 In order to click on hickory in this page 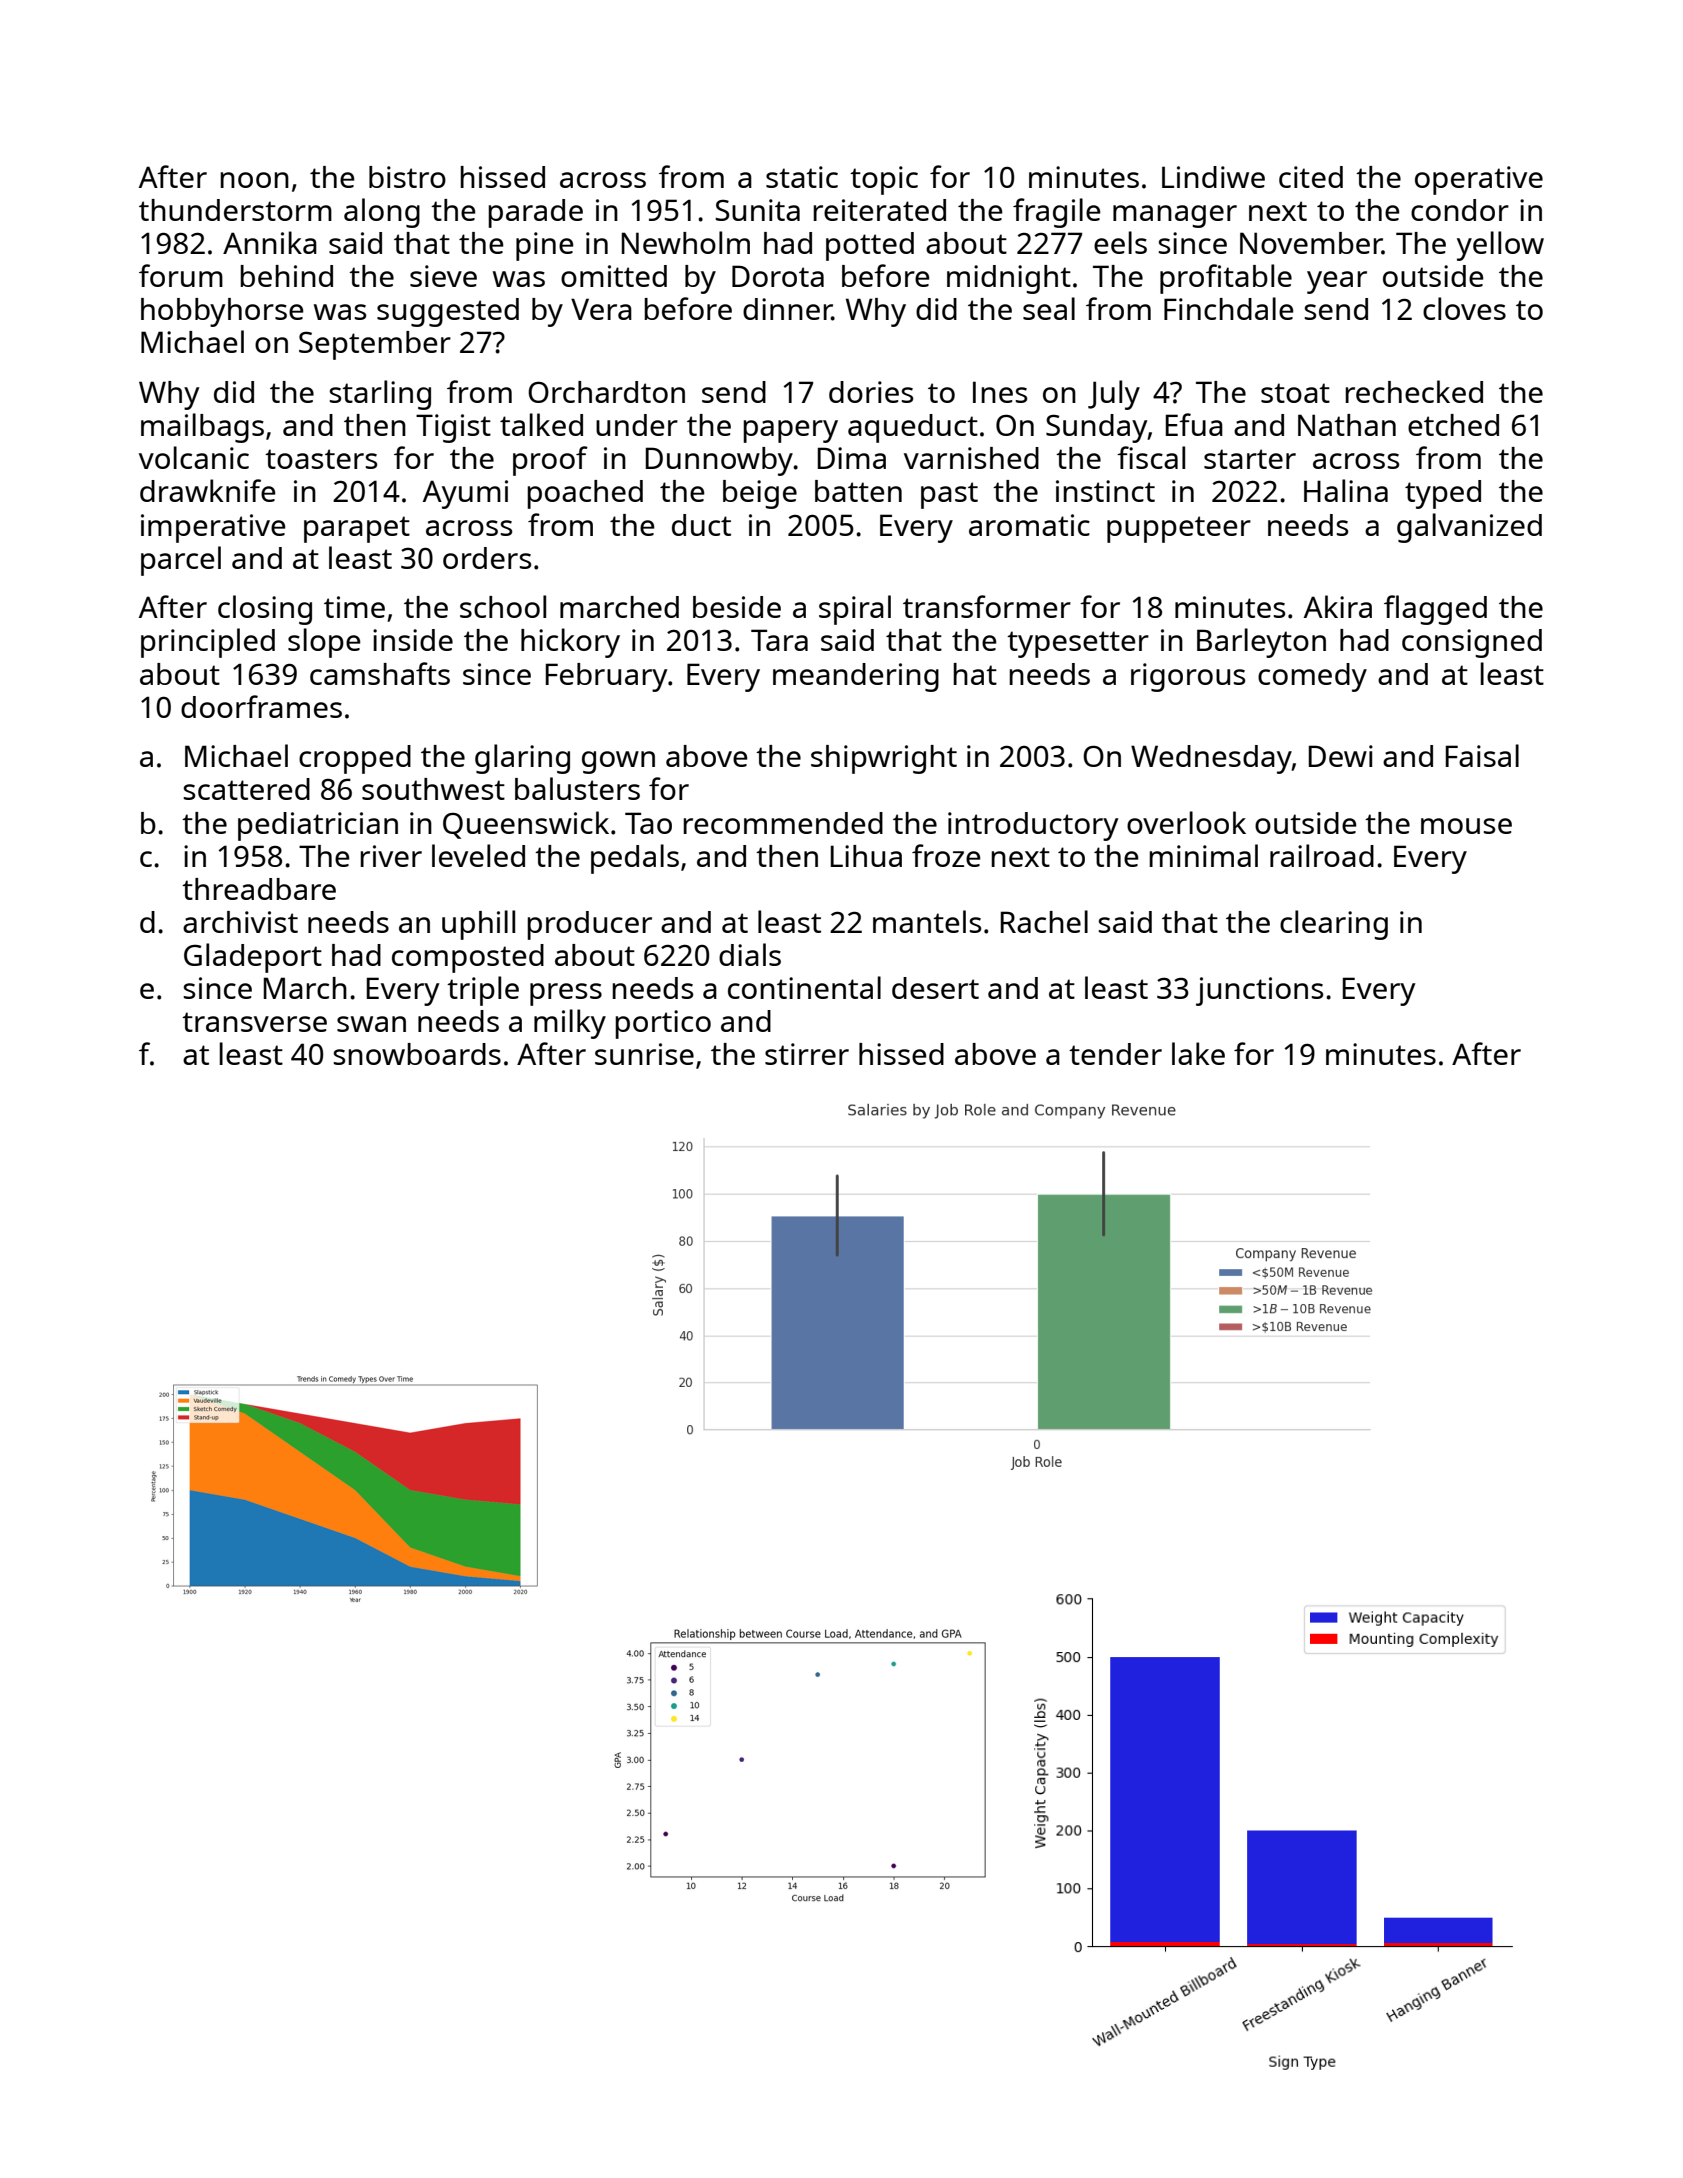, I will do `click(570, 643)`.
